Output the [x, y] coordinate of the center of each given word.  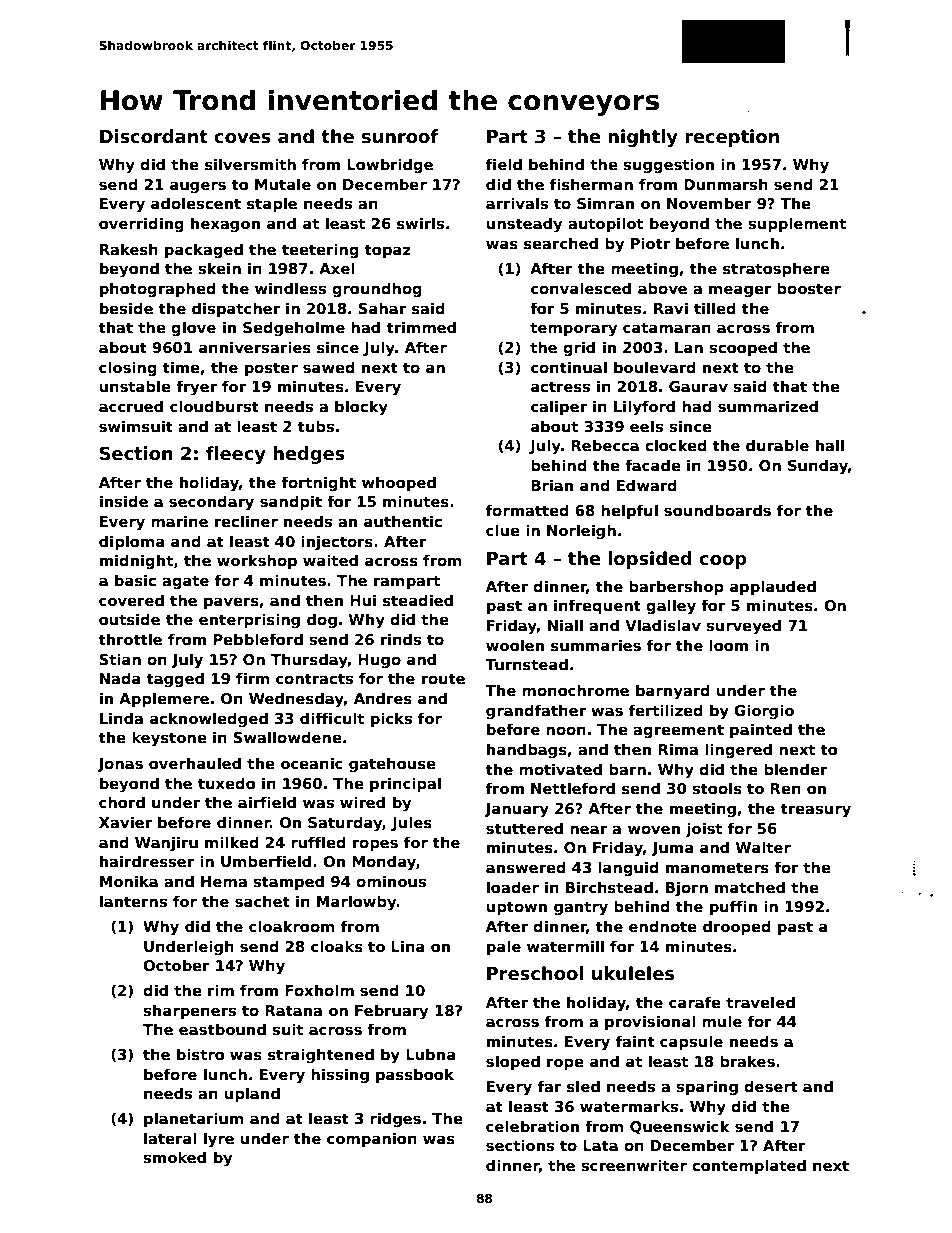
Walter [763, 847]
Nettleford [573, 788]
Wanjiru [166, 844]
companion [372, 1139]
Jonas [120, 765]
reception [732, 138]
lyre [219, 1140]
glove [193, 329]
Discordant [154, 136]
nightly [643, 138]
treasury [816, 810]
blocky [361, 408]
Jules [411, 823]
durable [777, 445]
